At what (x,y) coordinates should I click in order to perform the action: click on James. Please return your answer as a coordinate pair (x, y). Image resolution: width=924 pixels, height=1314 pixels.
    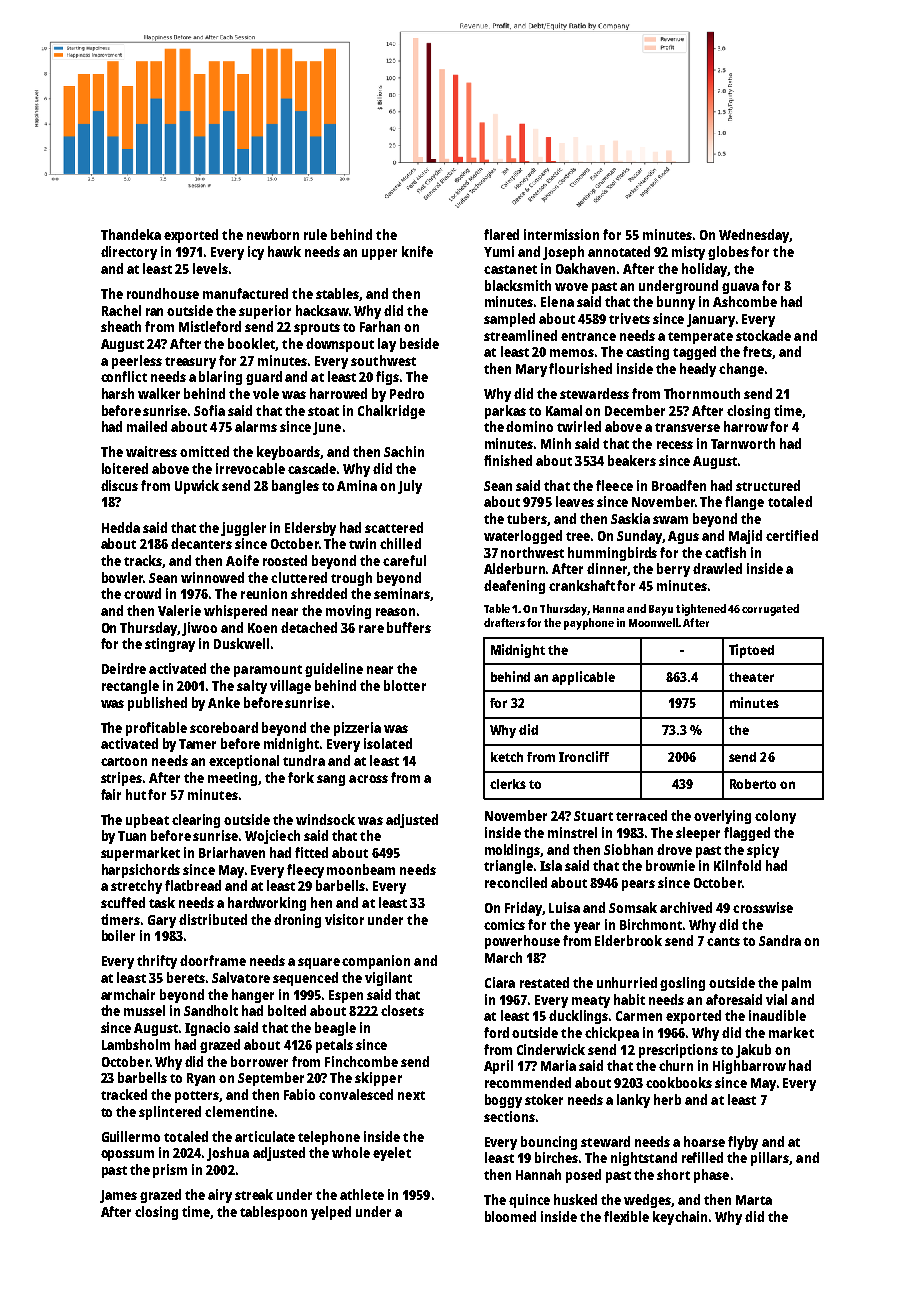
    Looking at the image, I should click on (118, 1196).
